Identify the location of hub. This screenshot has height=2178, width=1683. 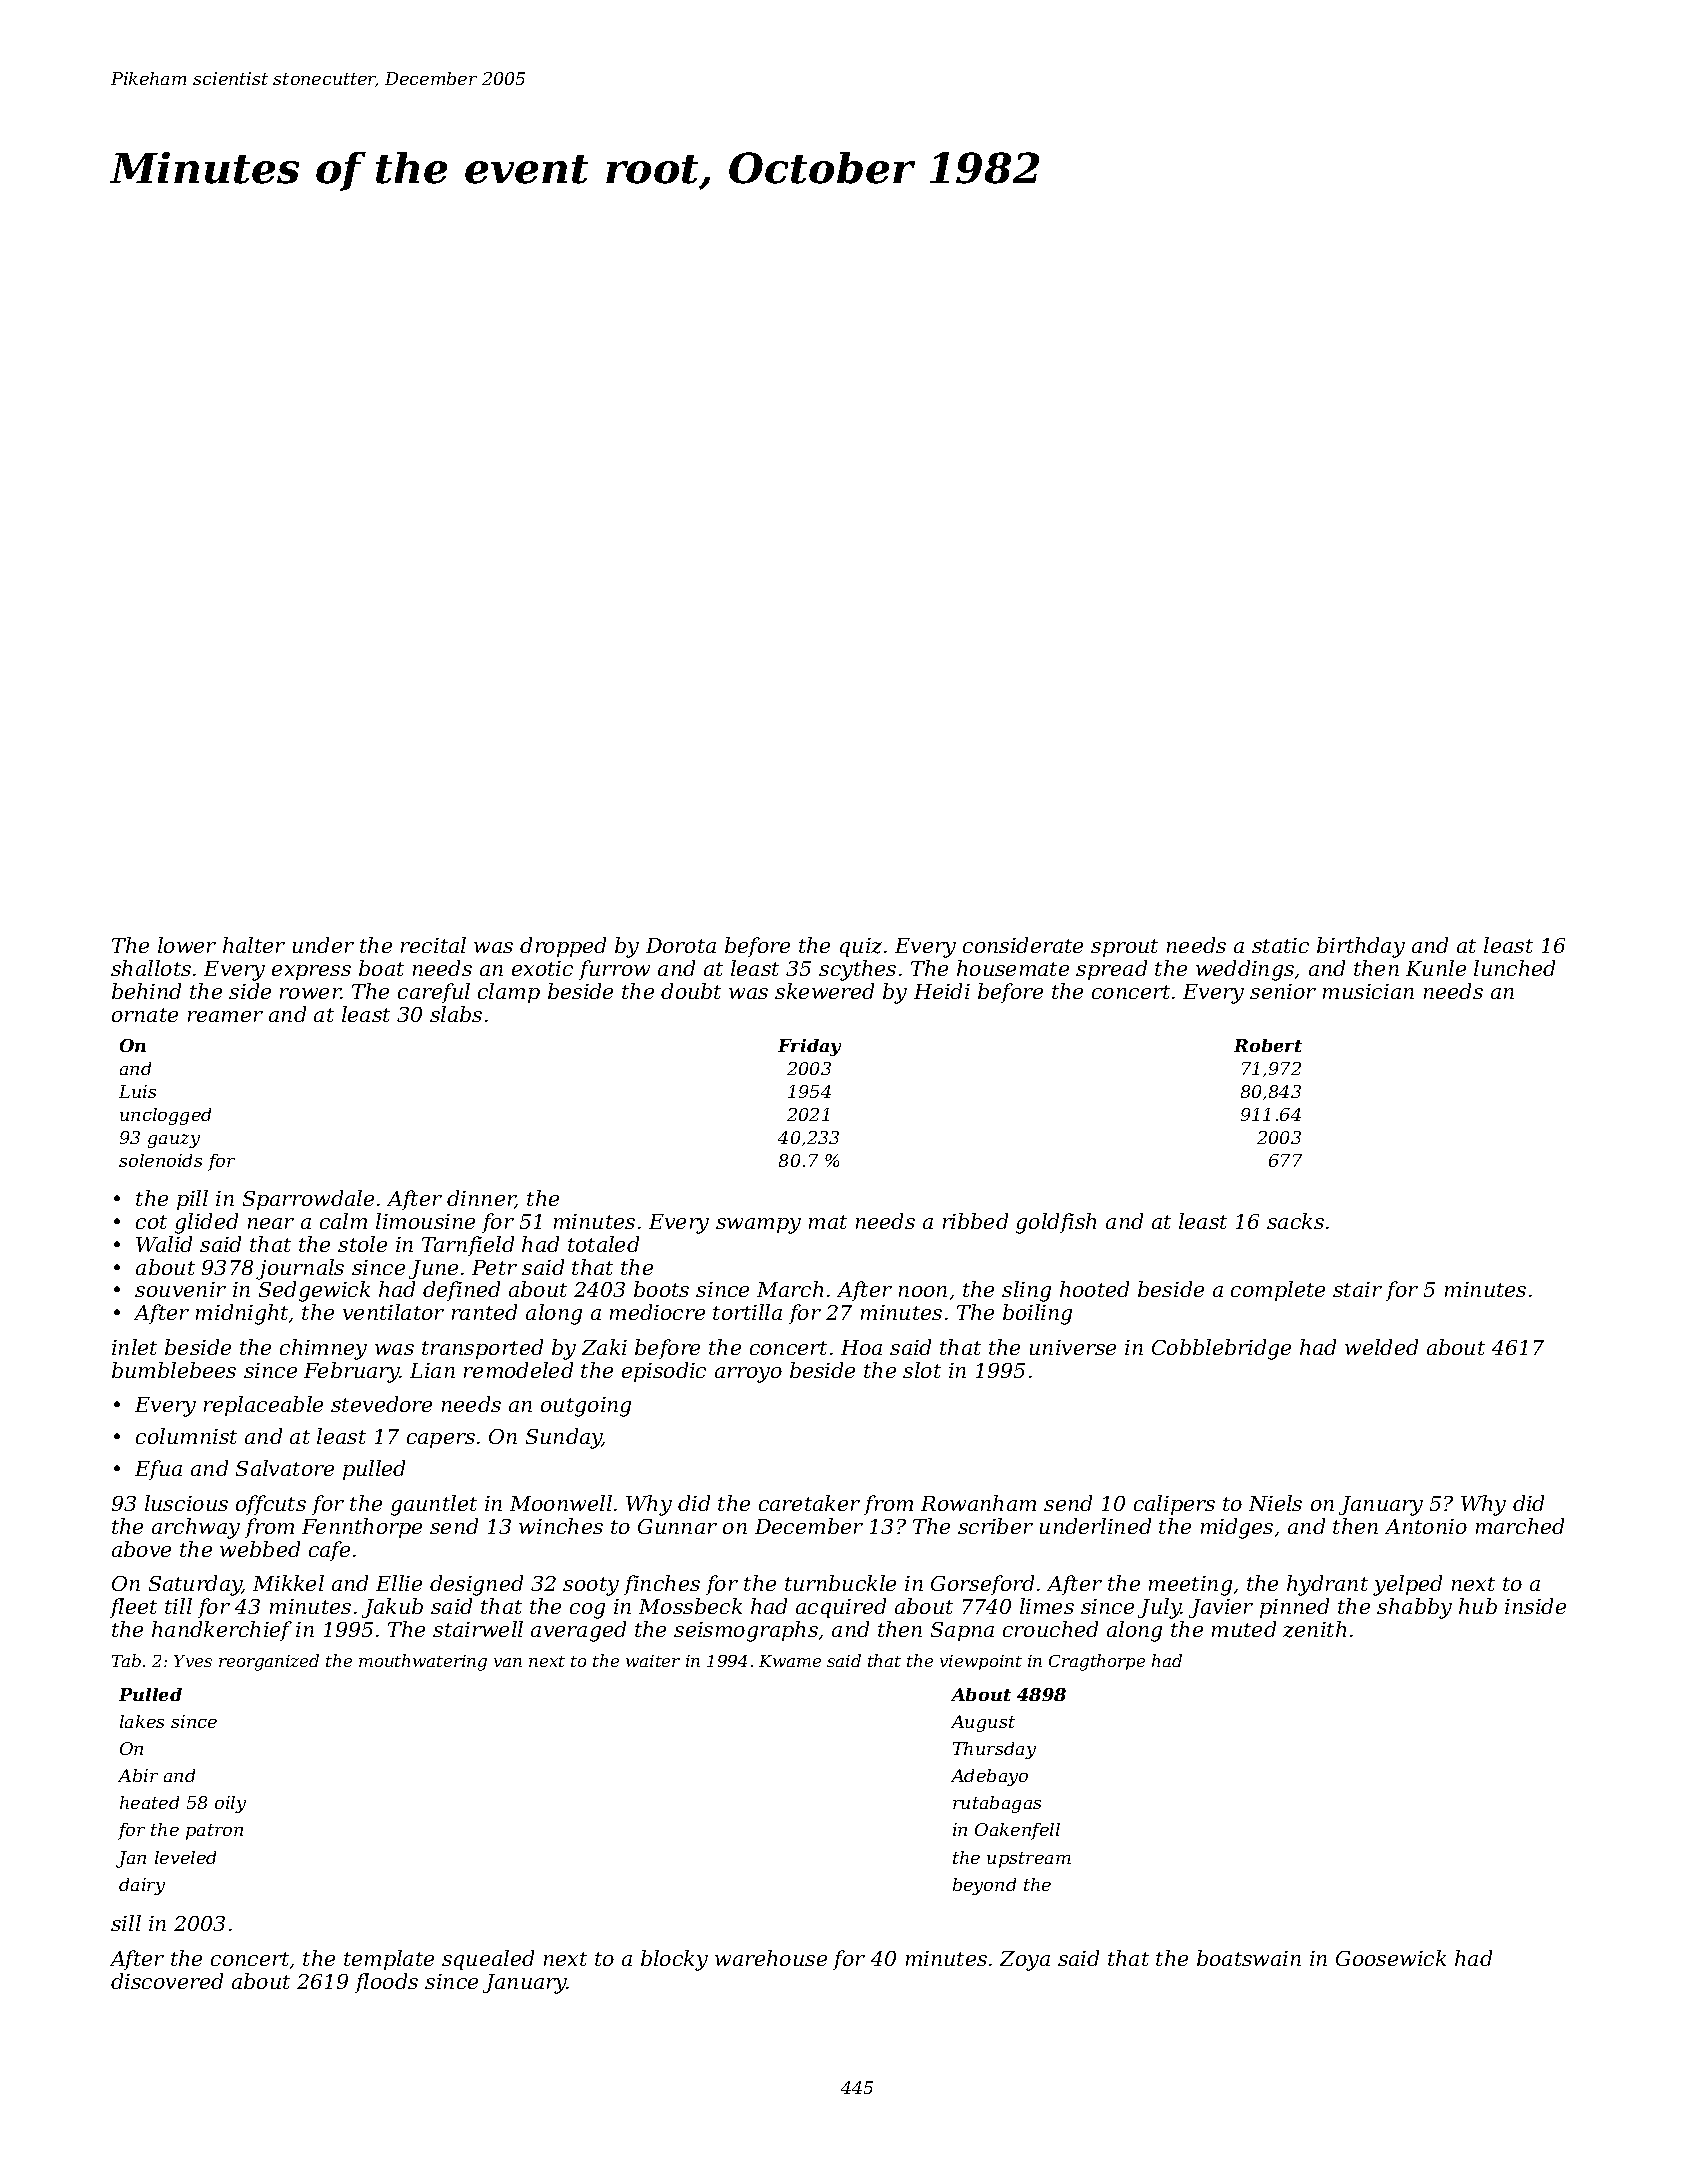
(1478, 1606).
